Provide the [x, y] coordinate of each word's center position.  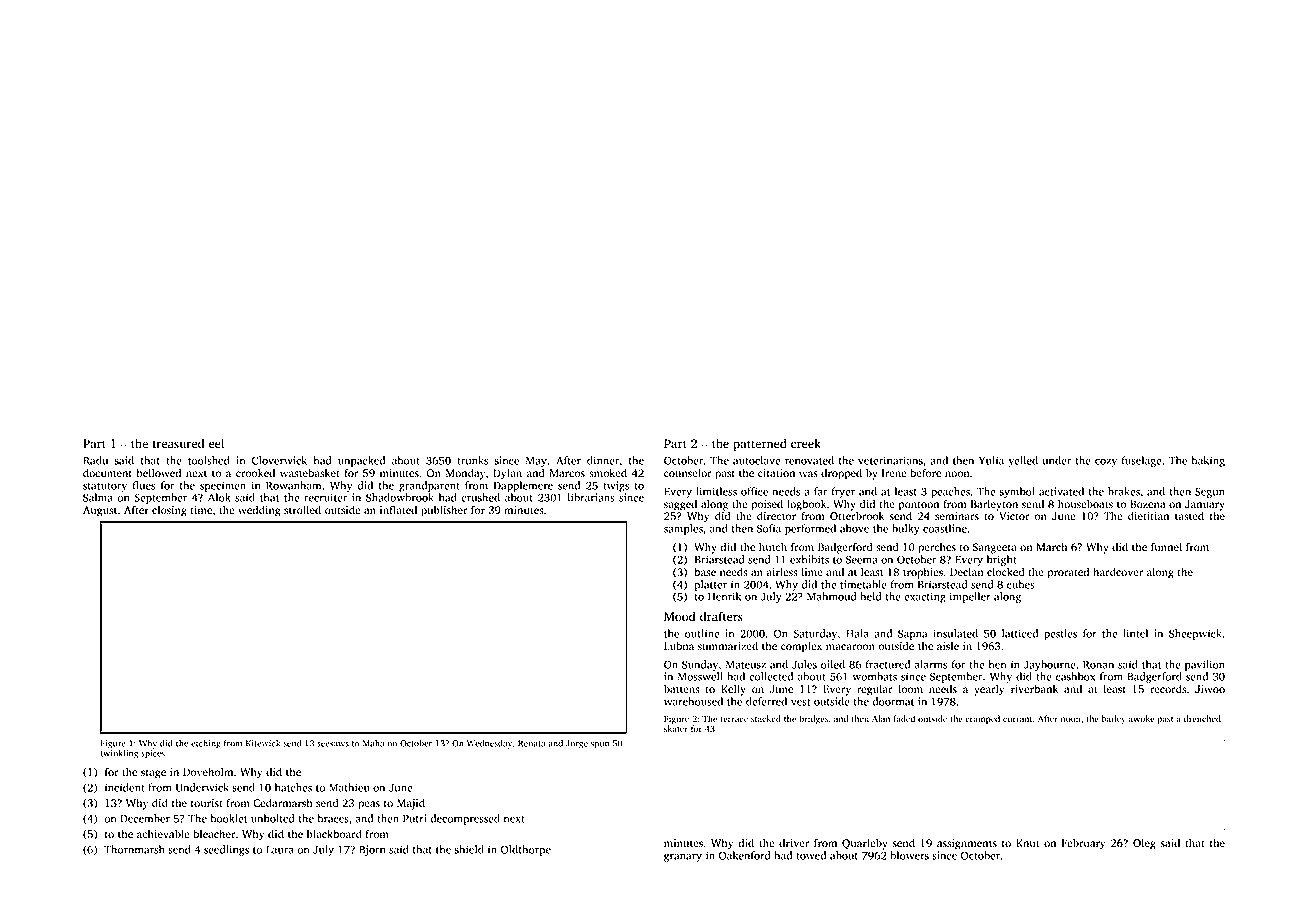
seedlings [226, 850]
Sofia [769, 528]
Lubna [679, 645]
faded [904, 718]
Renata [531, 743]
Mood [680, 616]
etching [206, 744]
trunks [472, 460]
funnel [1166, 547]
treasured [178, 443]
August [100, 511]
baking [1208, 461]
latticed [1020, 633]
